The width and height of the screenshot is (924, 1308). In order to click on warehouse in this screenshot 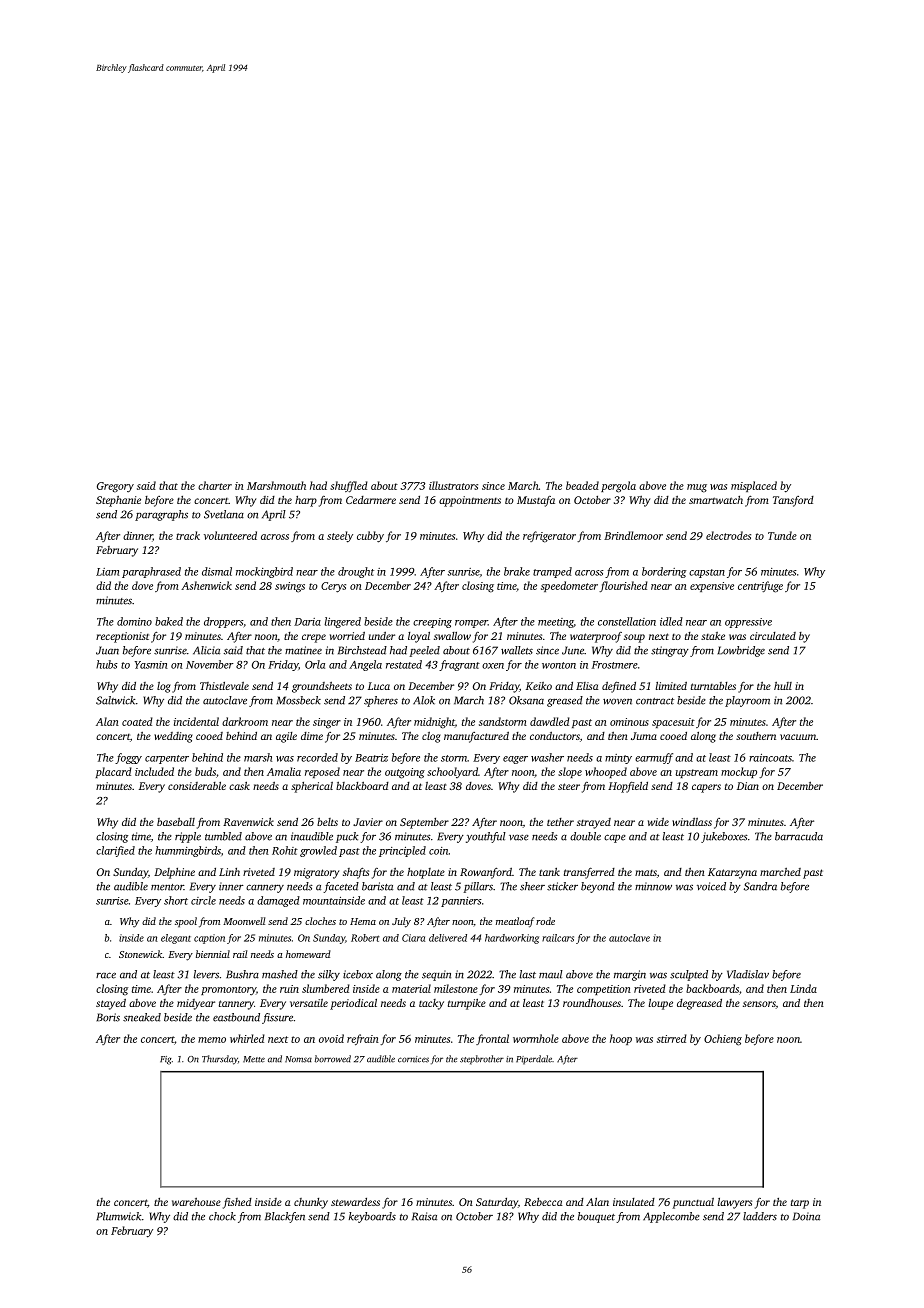, I will do `click(196, 1202)`.
